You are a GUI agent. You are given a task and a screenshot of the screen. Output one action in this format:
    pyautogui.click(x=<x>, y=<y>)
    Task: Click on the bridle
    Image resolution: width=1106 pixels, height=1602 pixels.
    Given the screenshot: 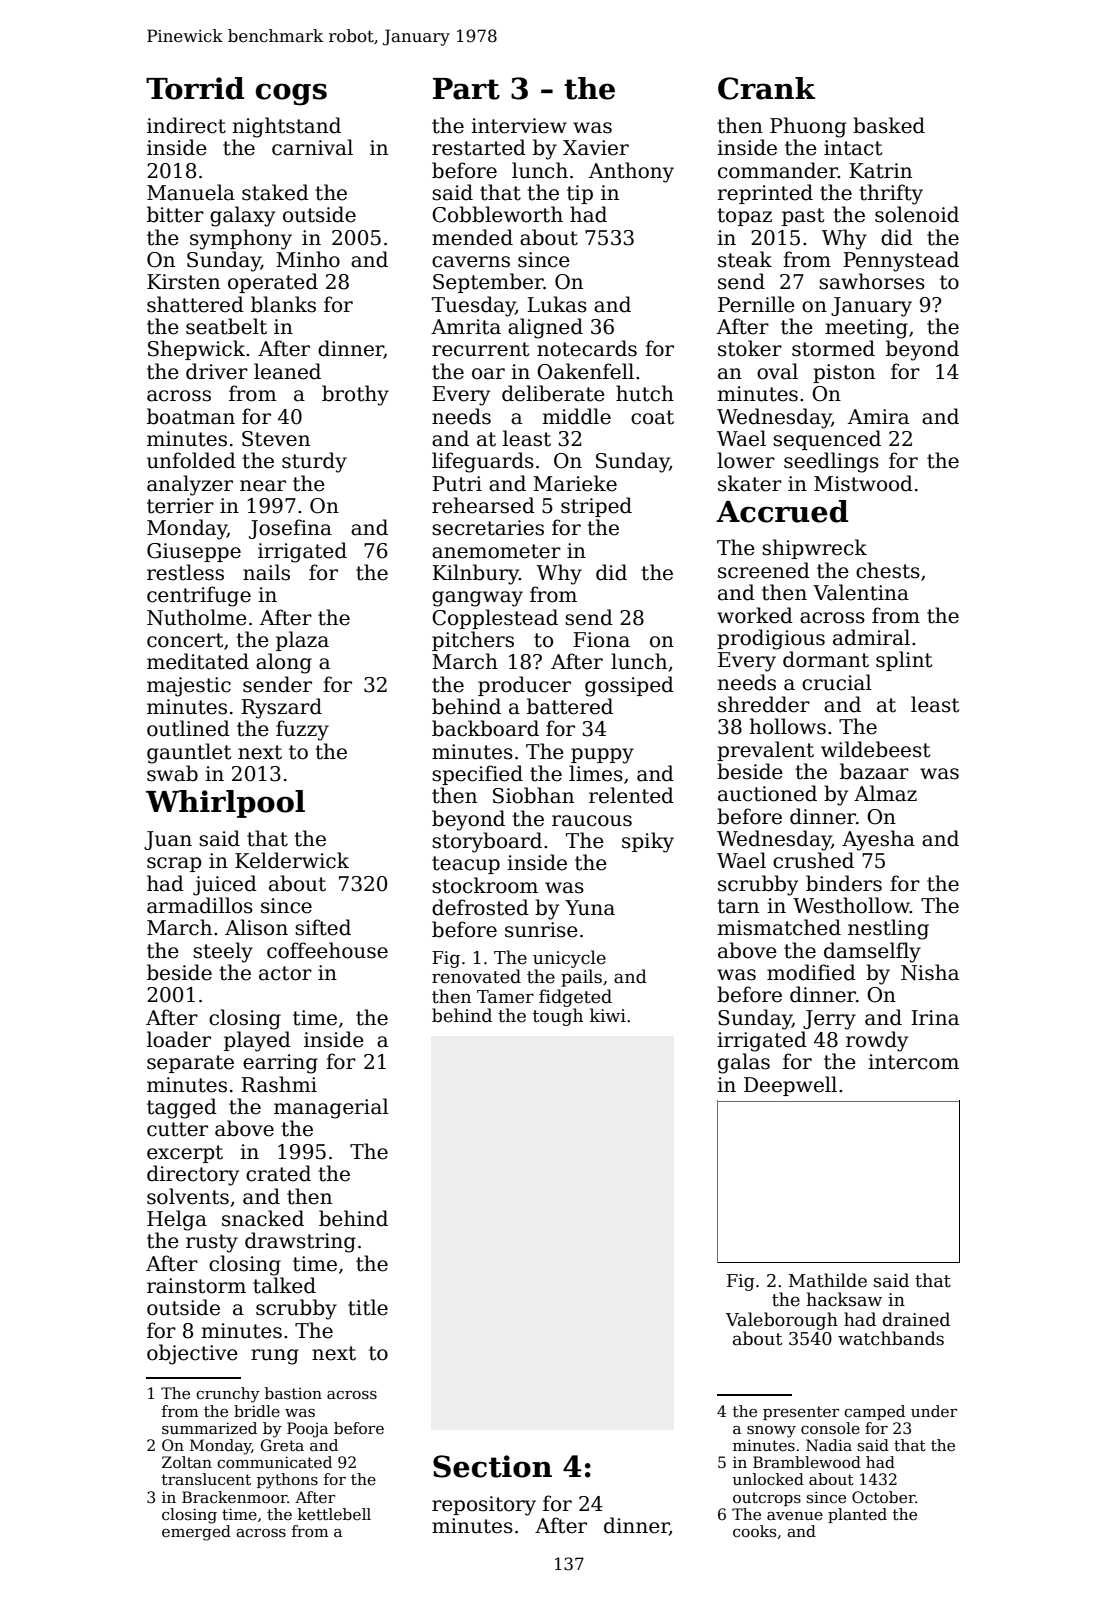 What is the action you would take?
    pyautogui.click(x=257, y=1411)
